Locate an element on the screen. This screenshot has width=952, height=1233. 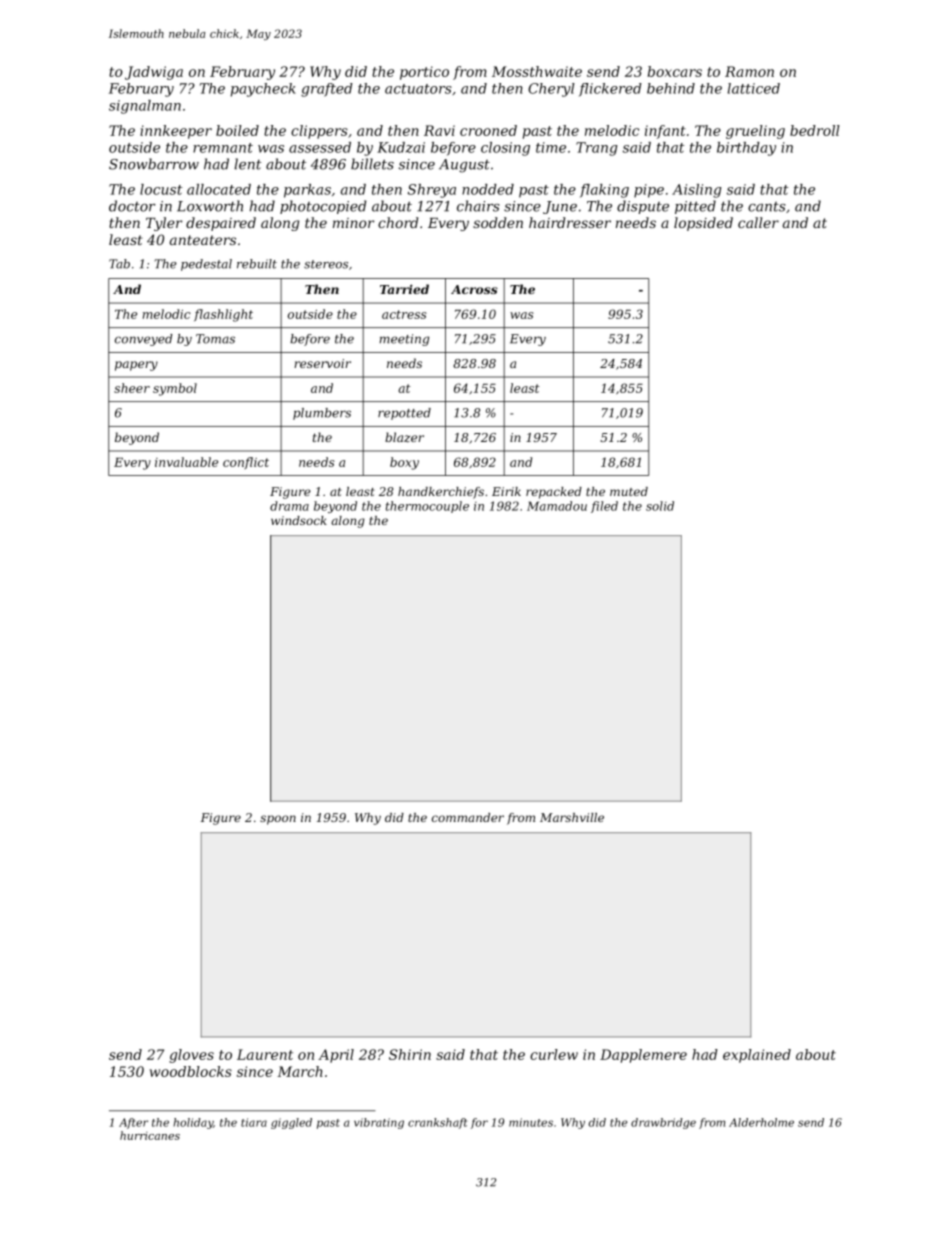
Kudzai is located at coordinates (401, 147).
